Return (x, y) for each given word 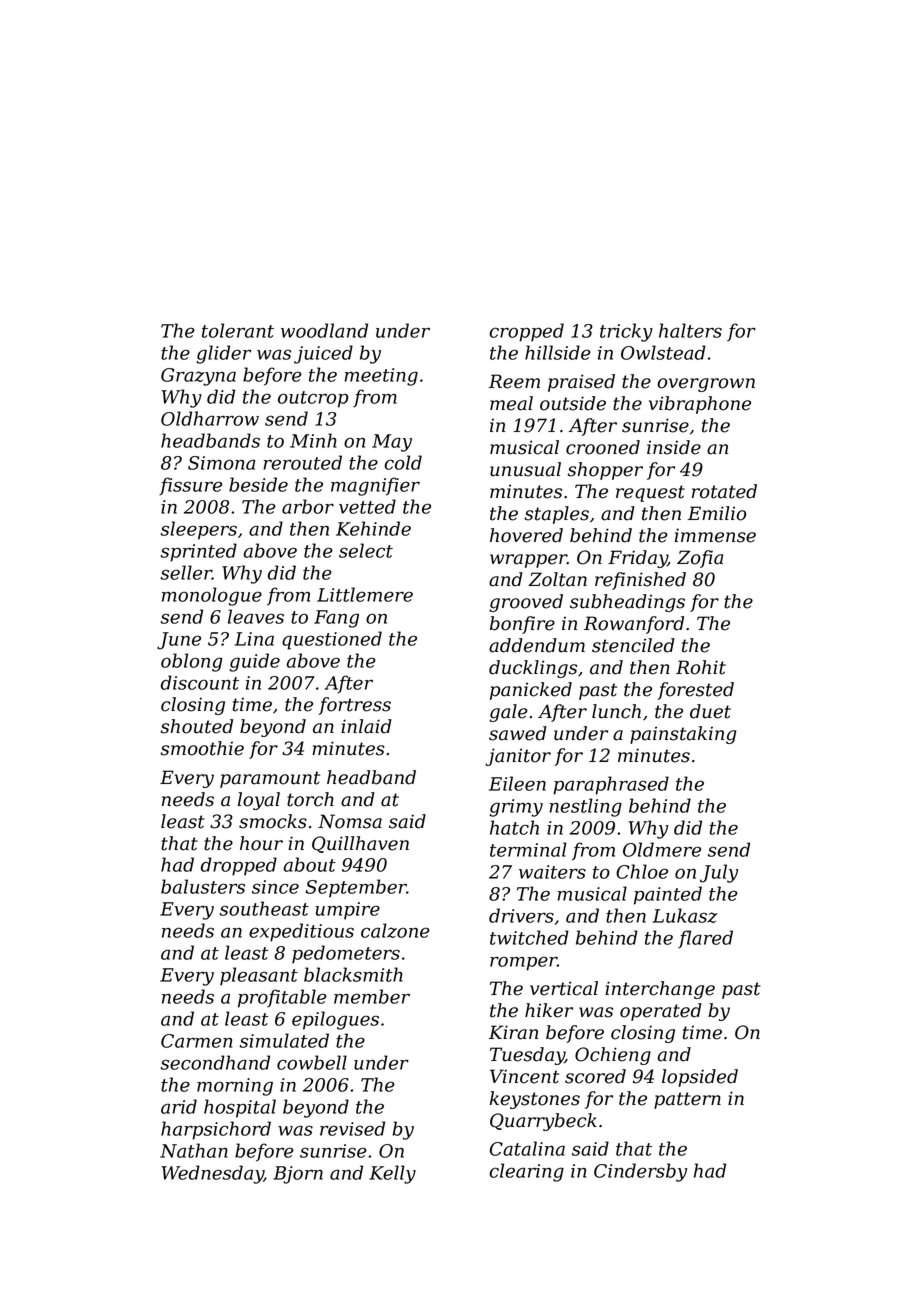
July (719, 873)
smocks (273, 821)
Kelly (392, 1174)
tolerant (238, 330)
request (650, 493)
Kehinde (373, 528)
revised (352, 1128)
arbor (308, 506)
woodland (324, 330)
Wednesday (213, 1174)
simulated (284, 1040)
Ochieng (613, 1056)
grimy (516, 808)
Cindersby (640, 1172)
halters (690, 330)
